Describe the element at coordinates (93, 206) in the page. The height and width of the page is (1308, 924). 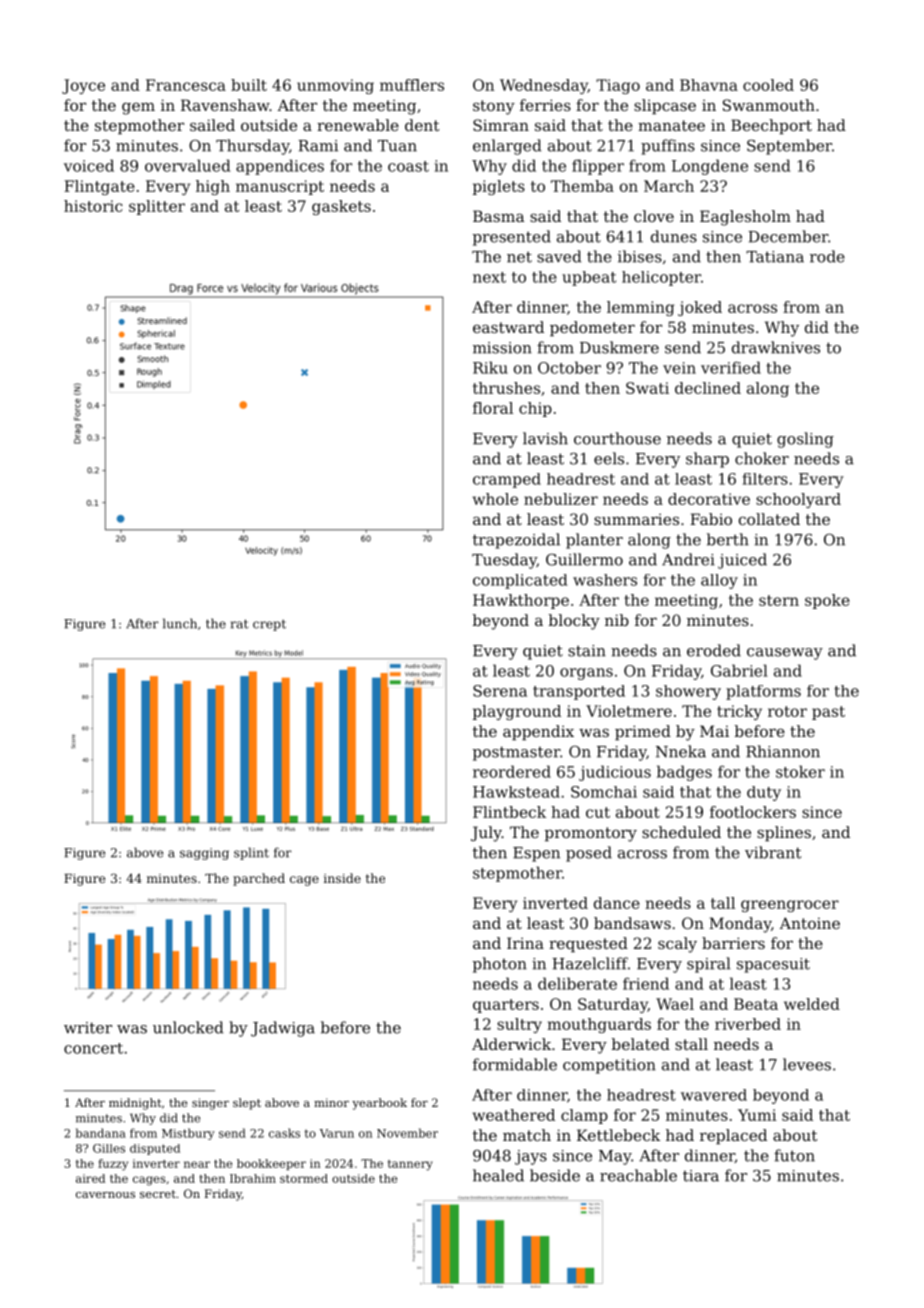
I see `historic` at that location.
